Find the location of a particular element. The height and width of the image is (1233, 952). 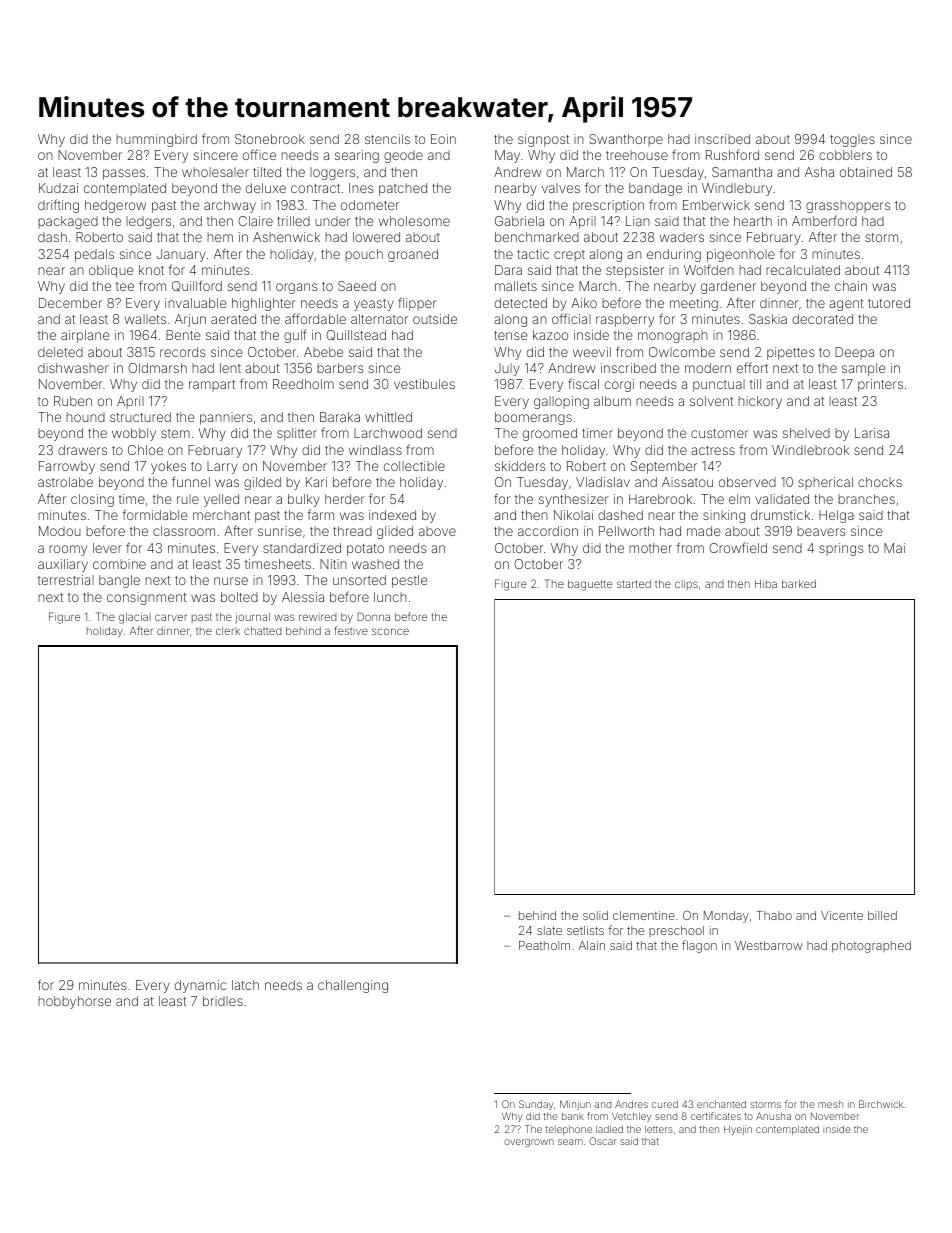

sconce is located at coordinates (390, 631).
